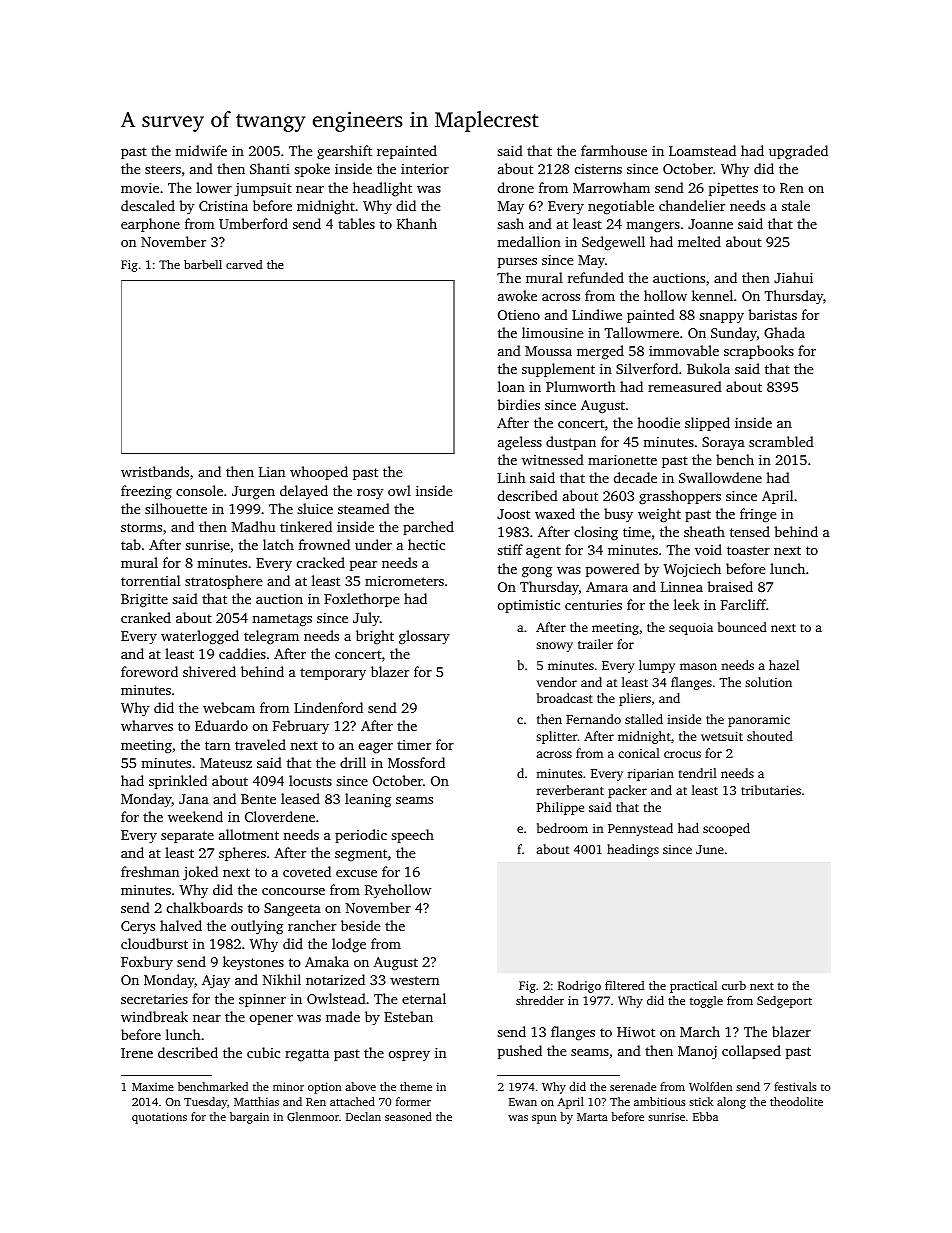 The width and height of the screenshot is (952, 1233). What do you see at coordinates (710, 224) in the screenshot?
I see `Joanne` at bounding box center [710, 224].
